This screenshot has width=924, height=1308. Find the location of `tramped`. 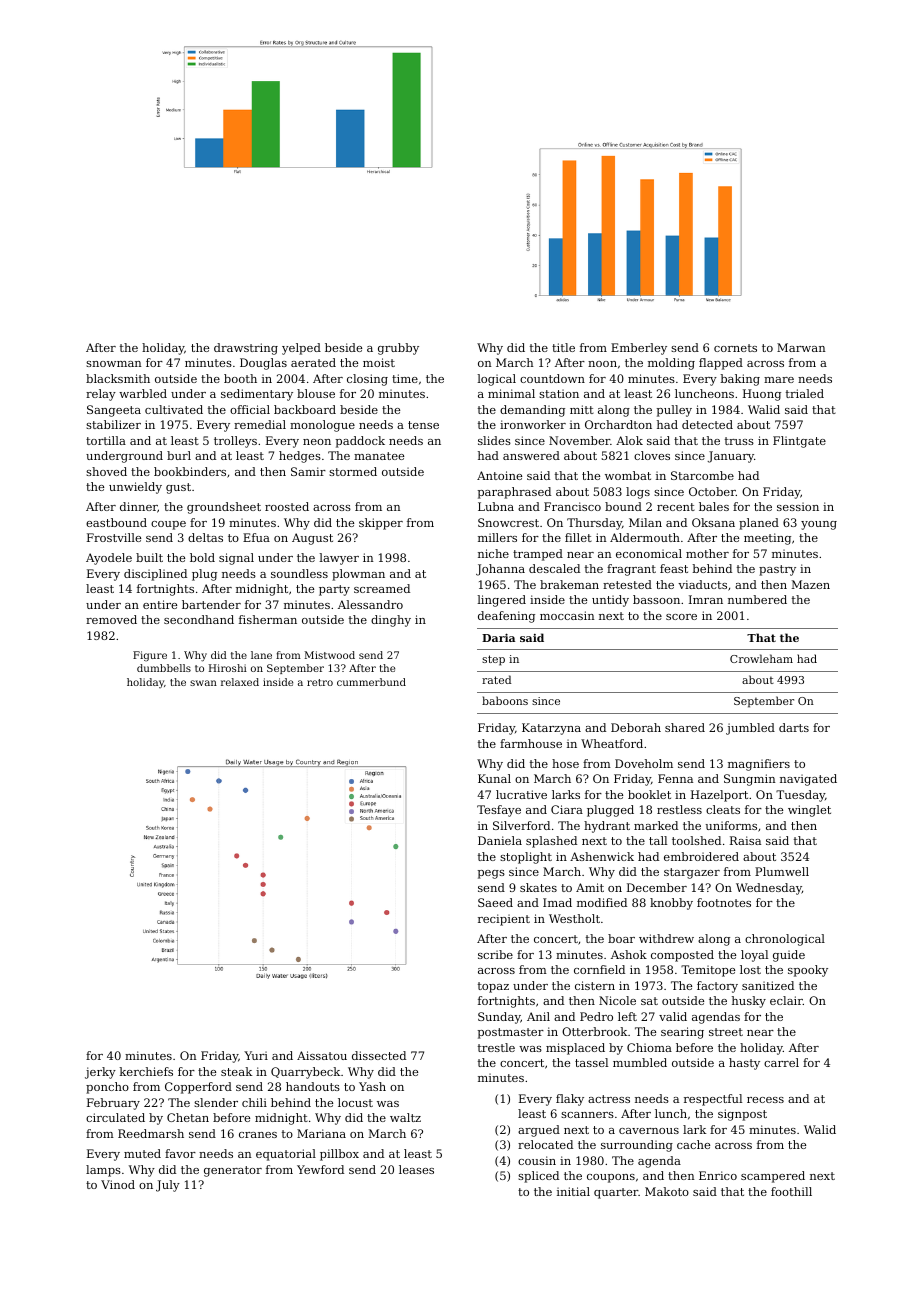

tramped is located at coordinates (538, 555).
